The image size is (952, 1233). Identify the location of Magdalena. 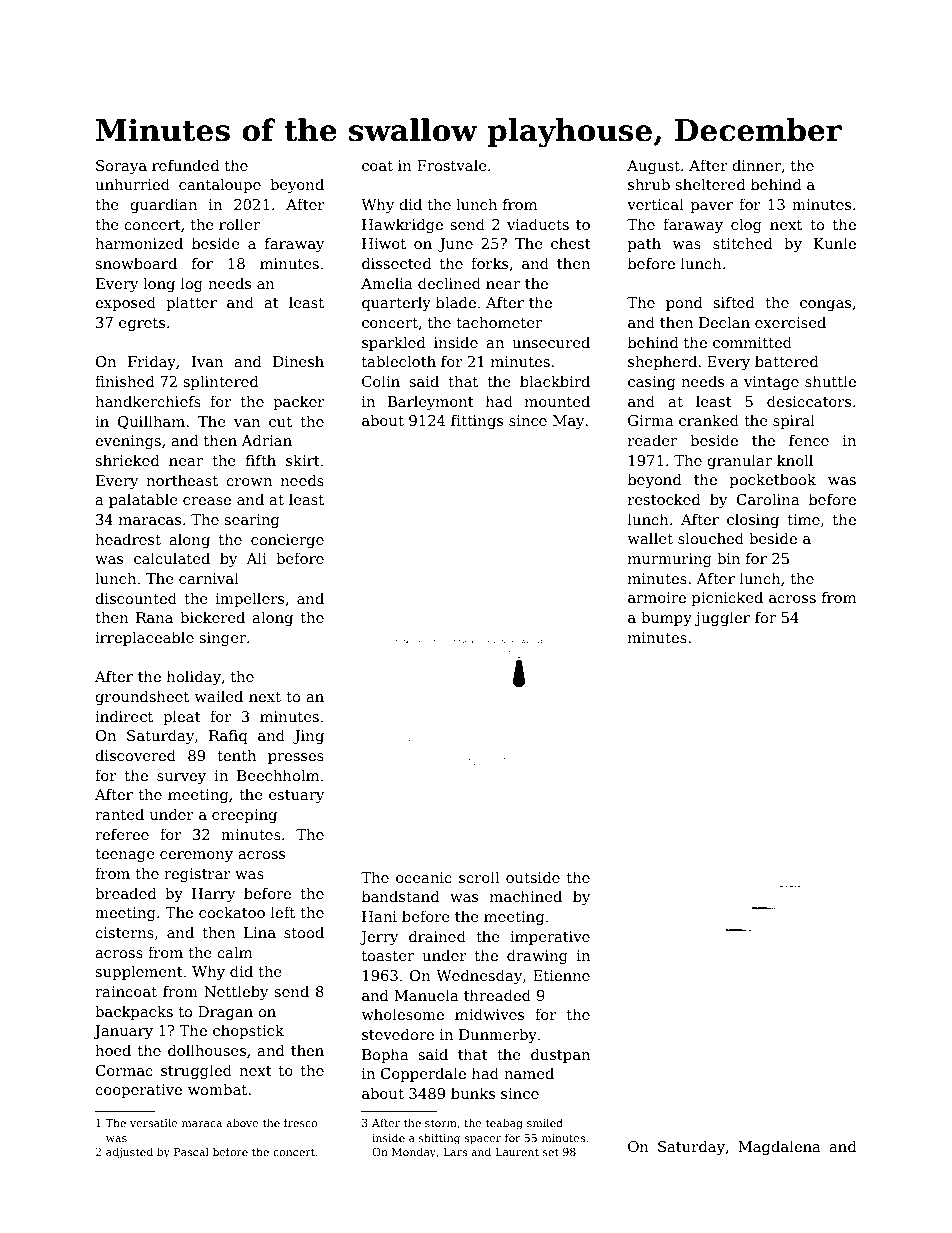
(779, 1147).
